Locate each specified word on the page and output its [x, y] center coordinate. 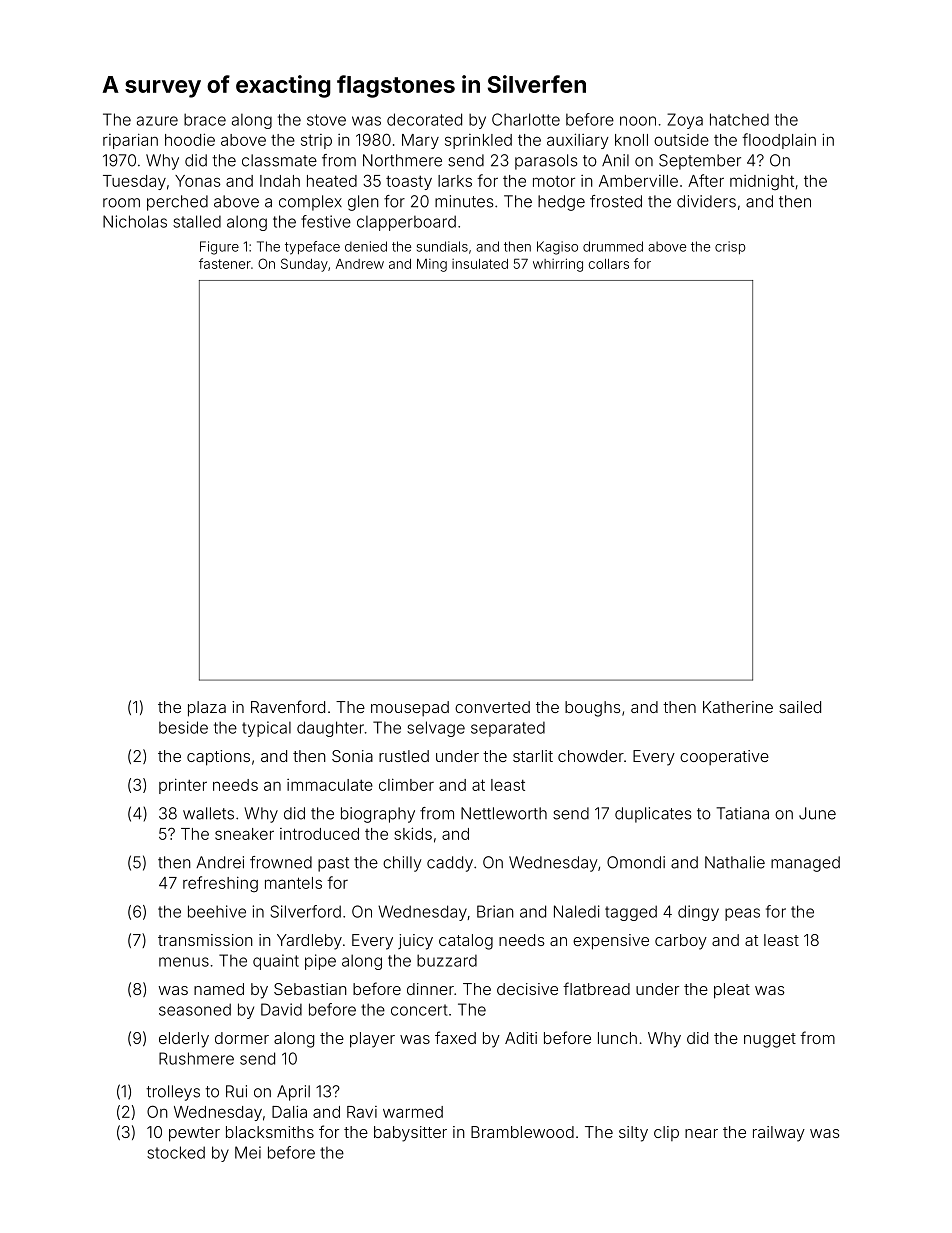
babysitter [410, 1134]
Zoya [685, 121]
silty [633, 1134]
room [121, 203]
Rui [236, 1091]
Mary [420, 141]
